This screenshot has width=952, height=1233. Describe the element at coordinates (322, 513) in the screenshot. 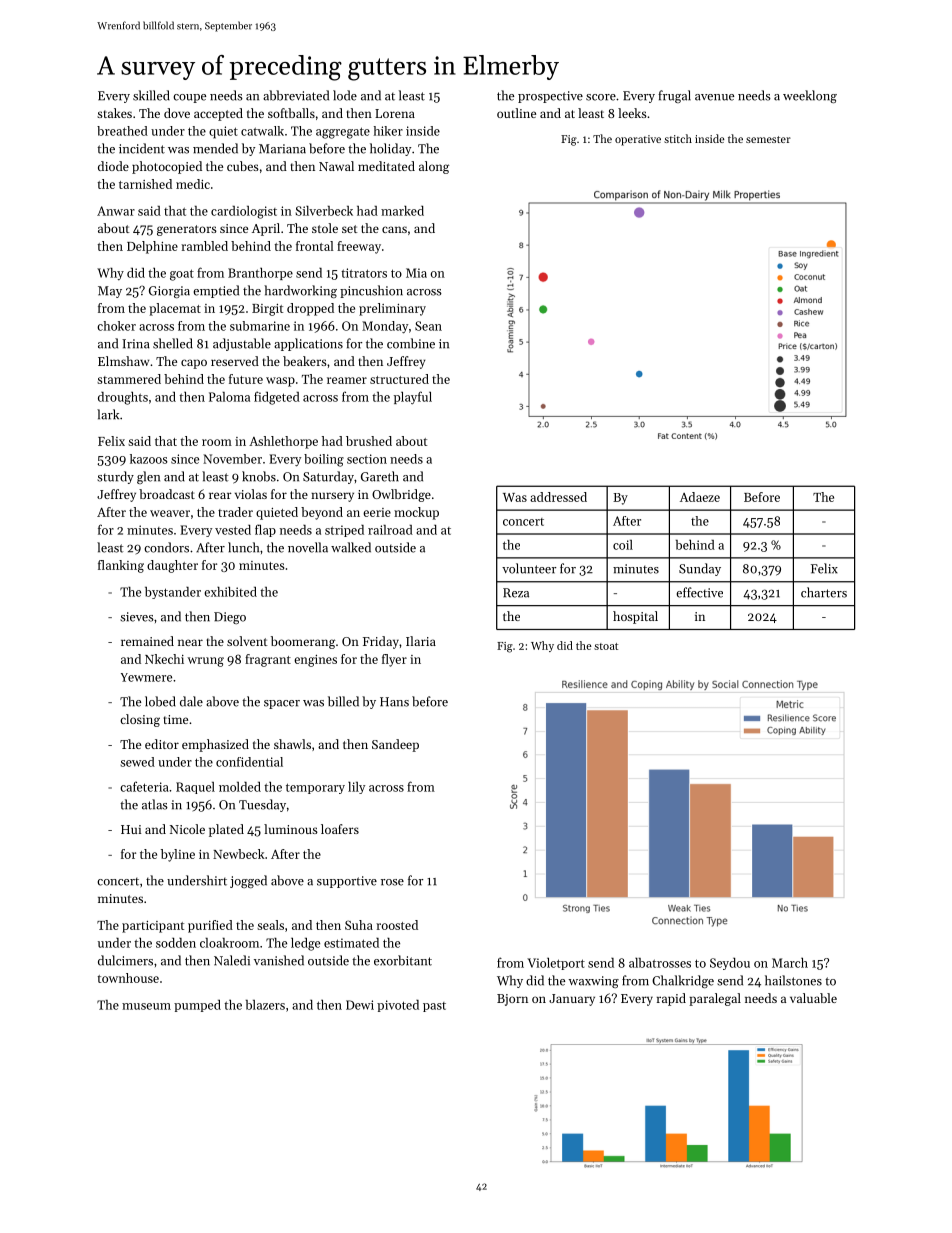

I see `beyond` at that location.
